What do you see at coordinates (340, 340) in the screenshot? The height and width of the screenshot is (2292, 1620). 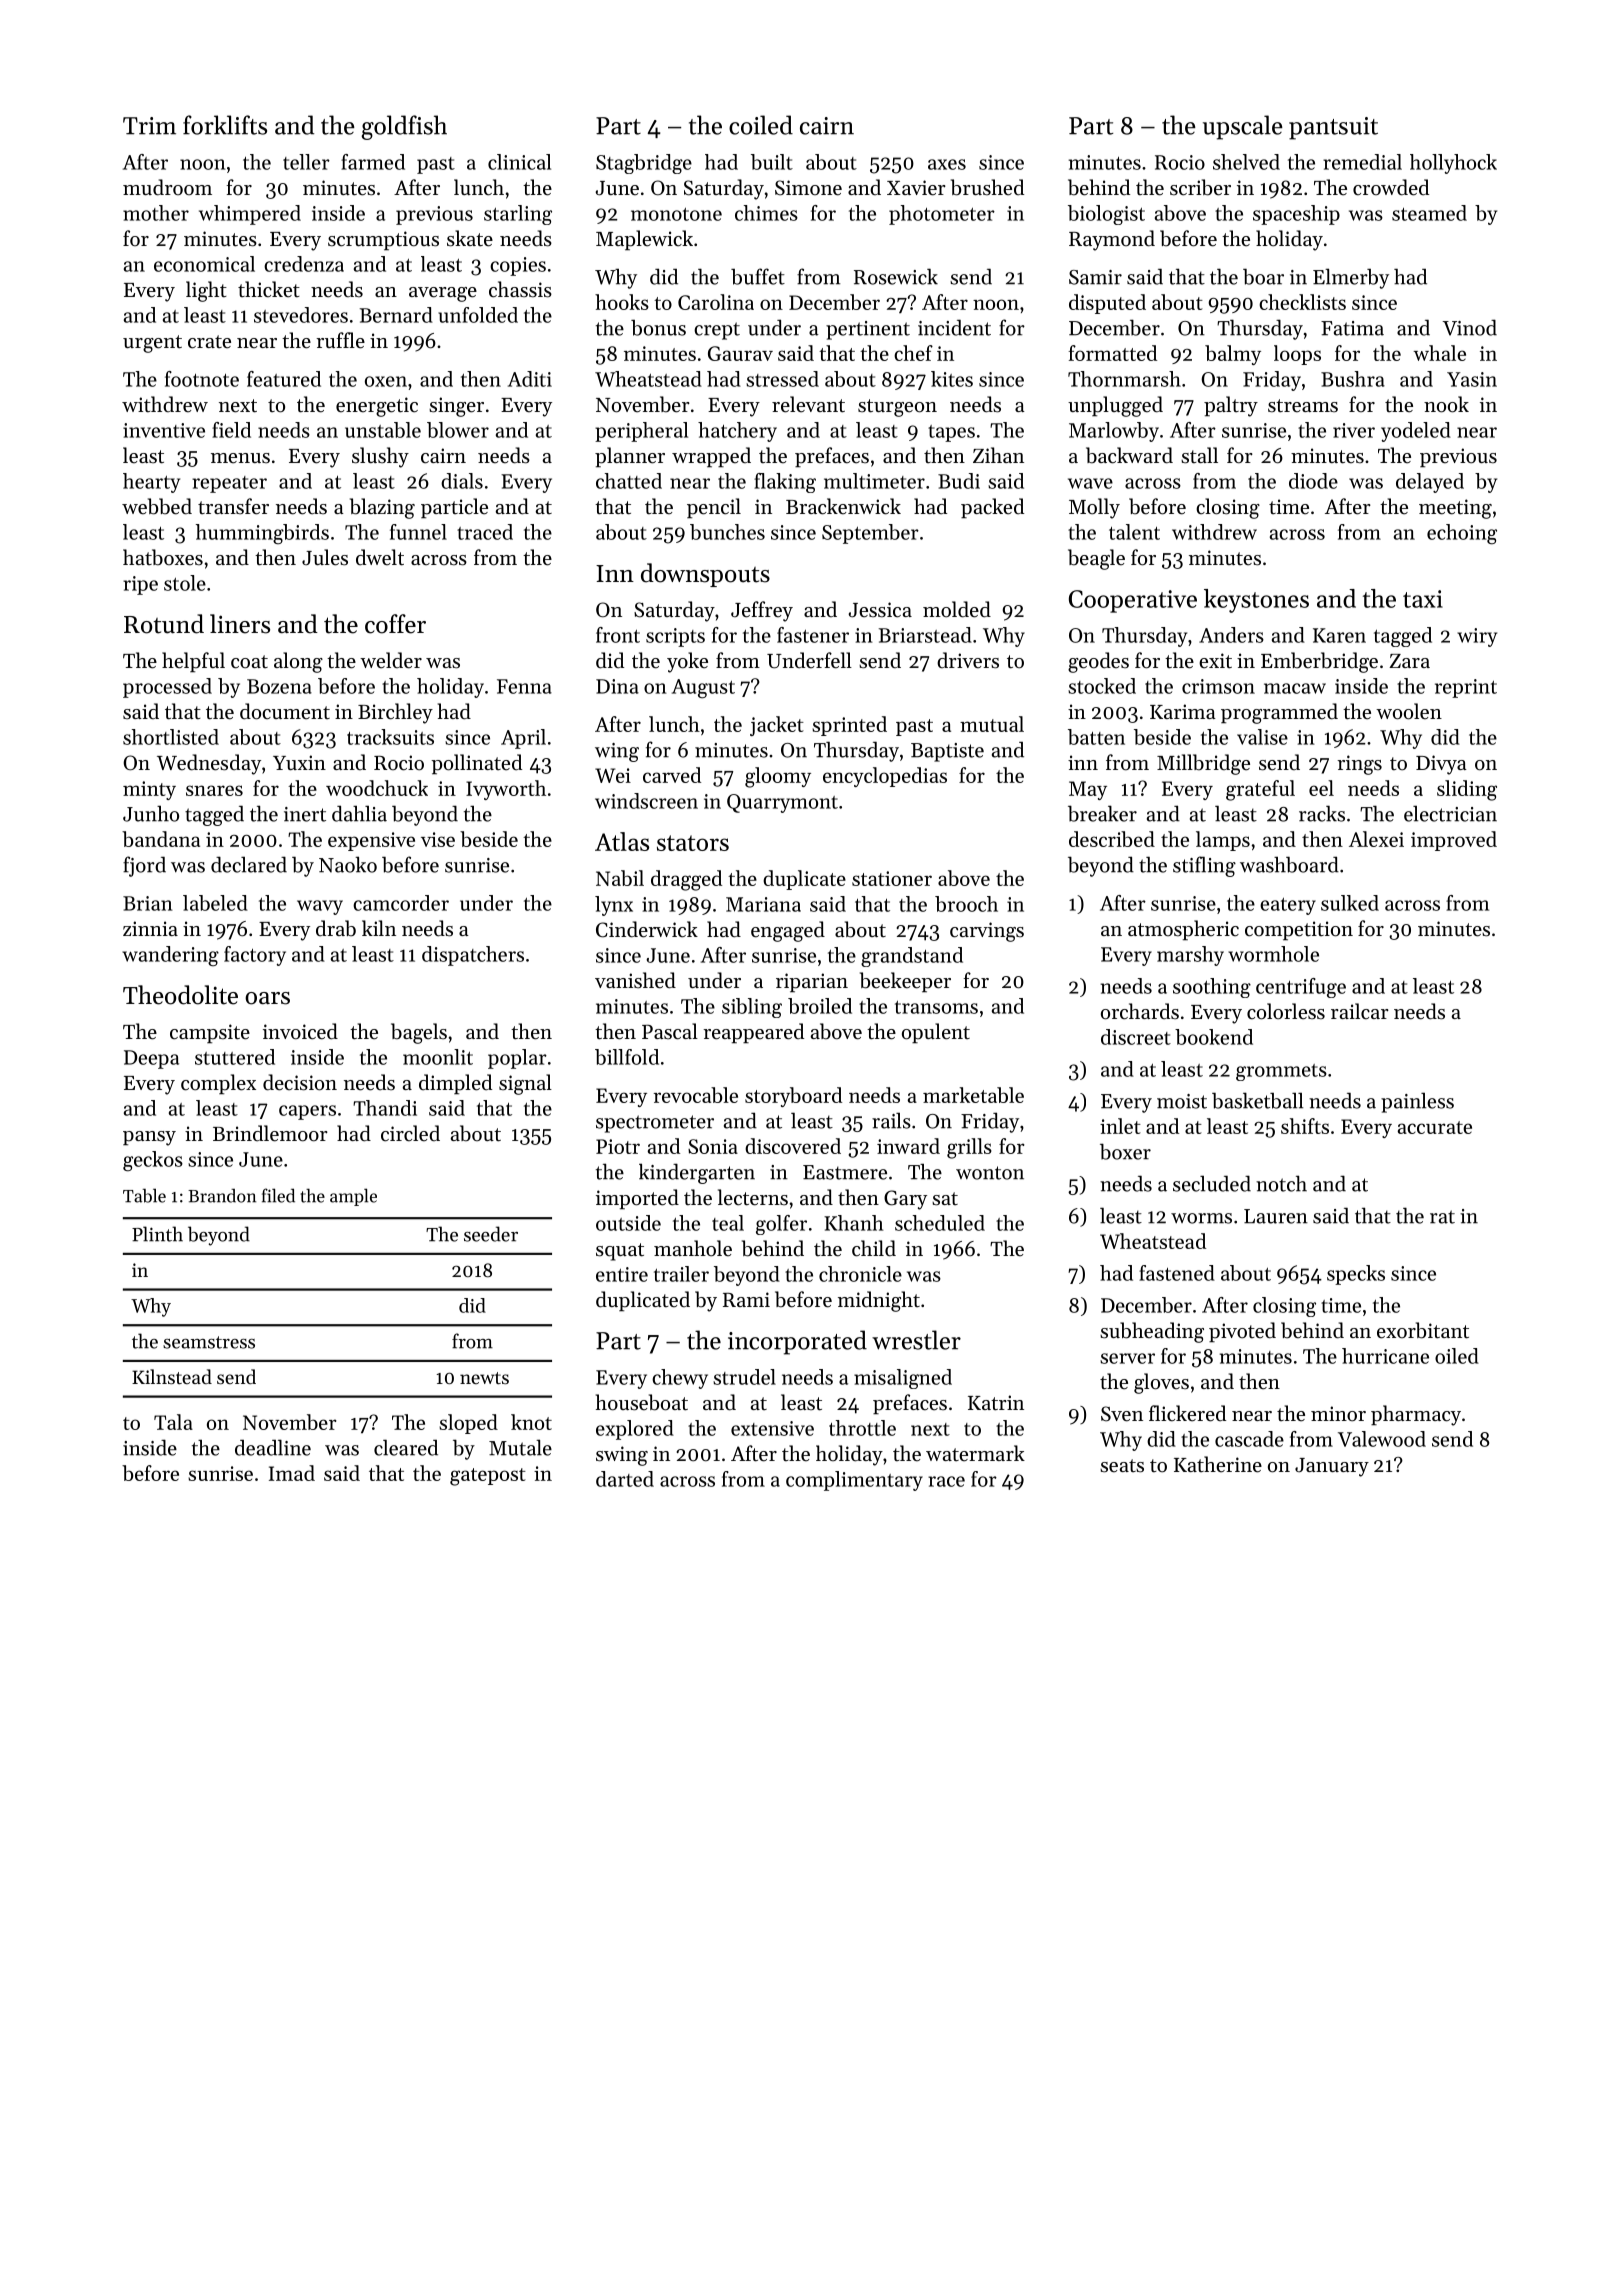 I see `ruffle` at bounding box center [340, 340].
